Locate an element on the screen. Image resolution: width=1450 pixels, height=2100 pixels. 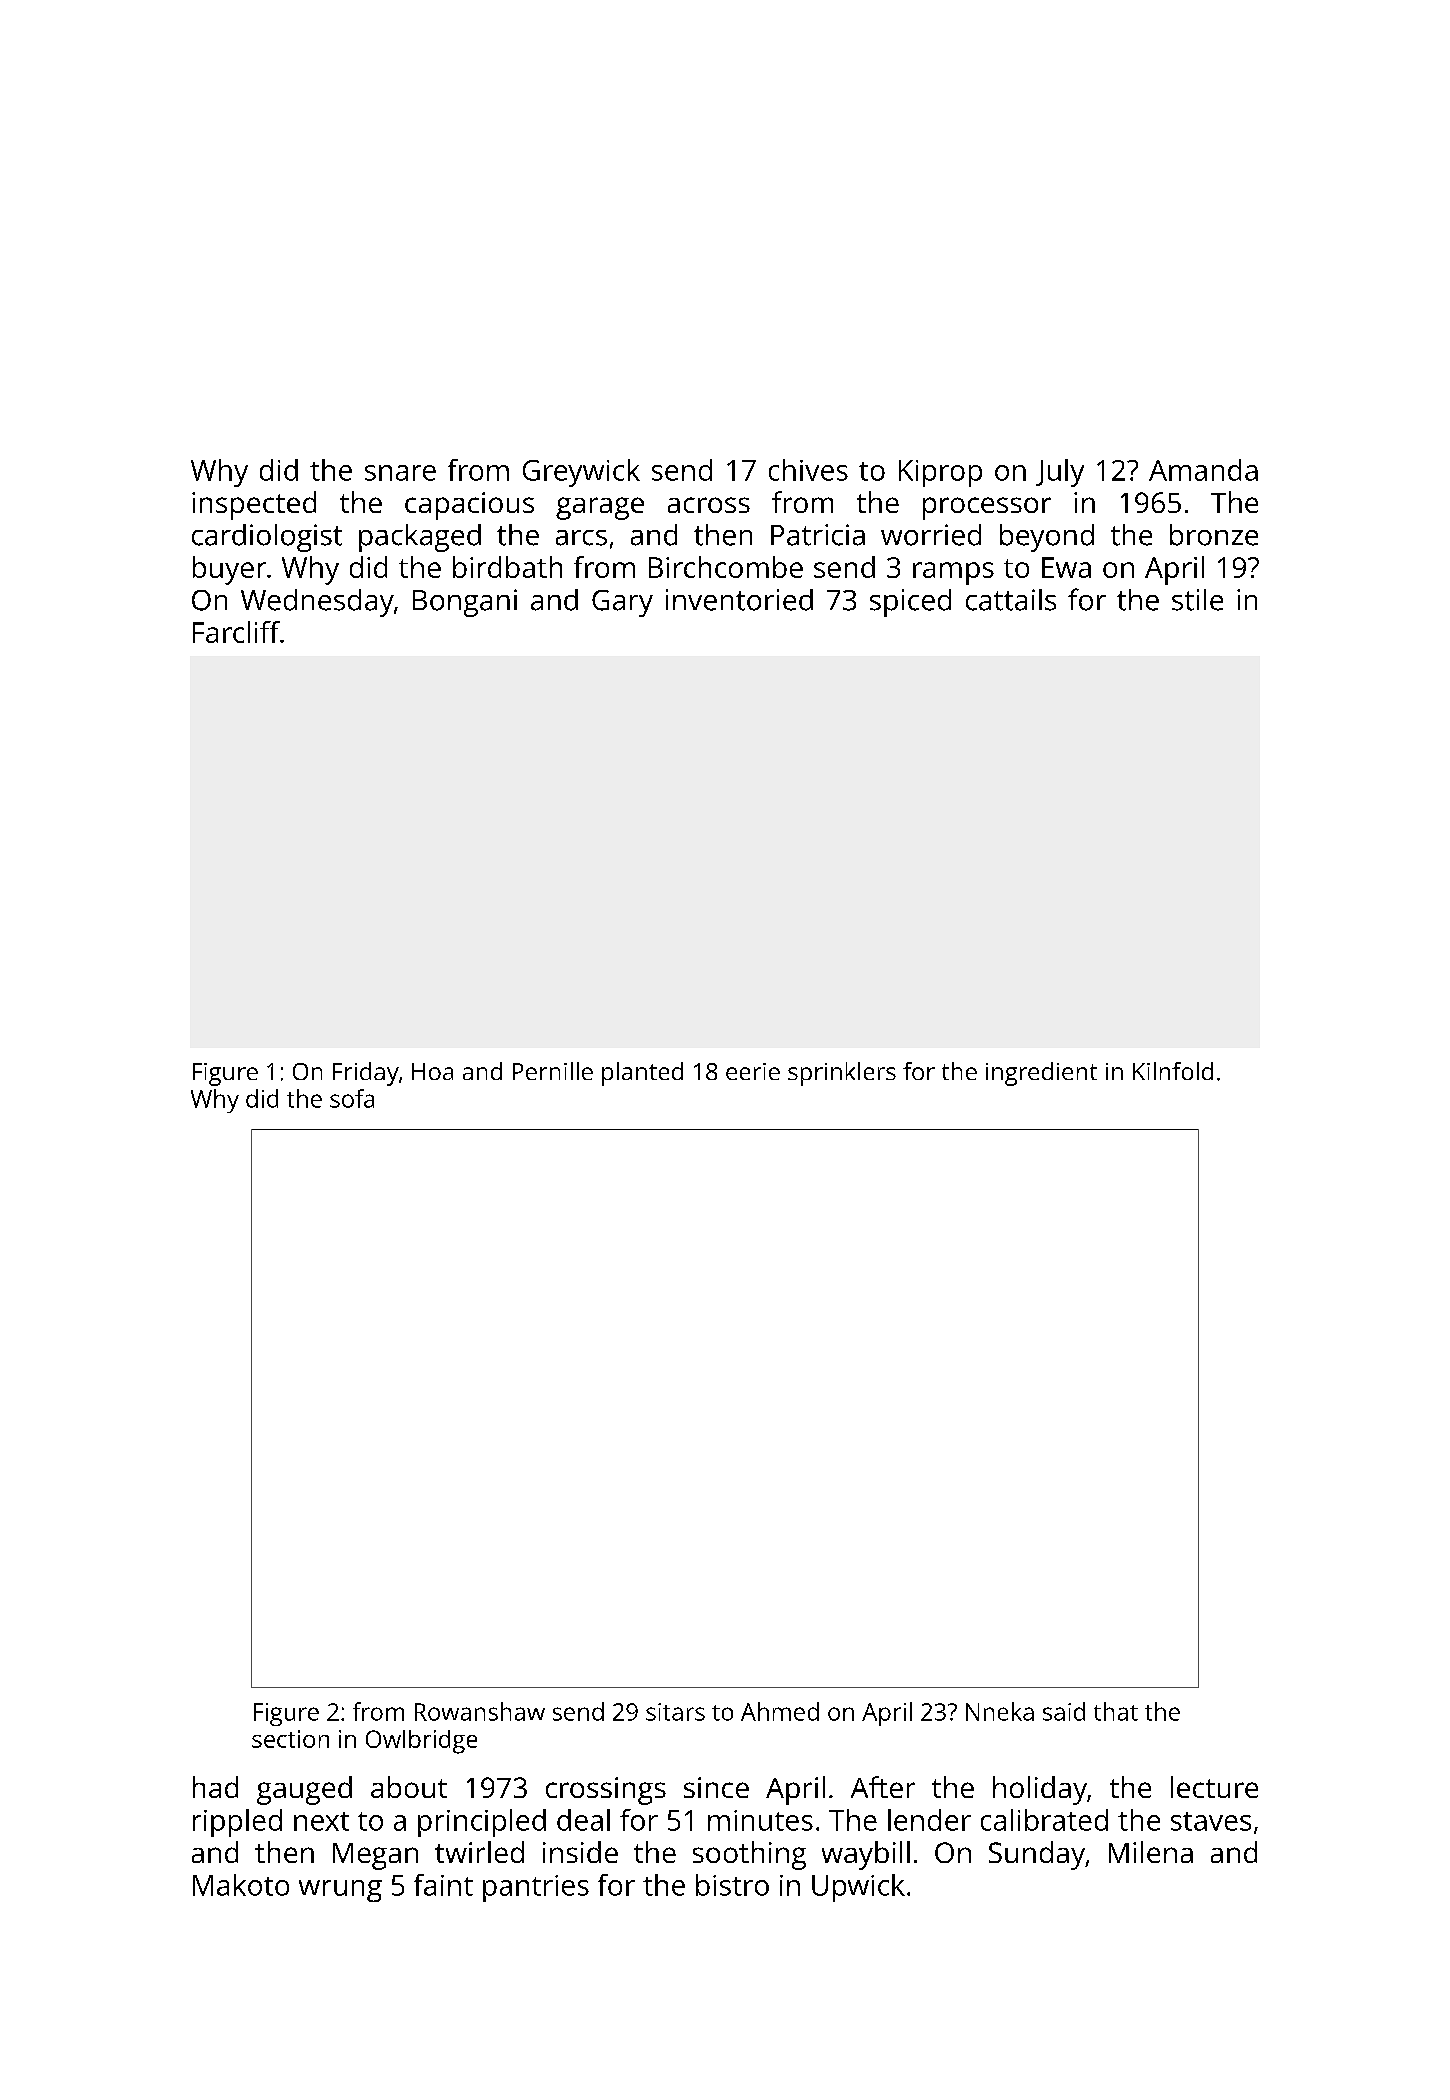
stile is located at coordinates (1197, 600).
